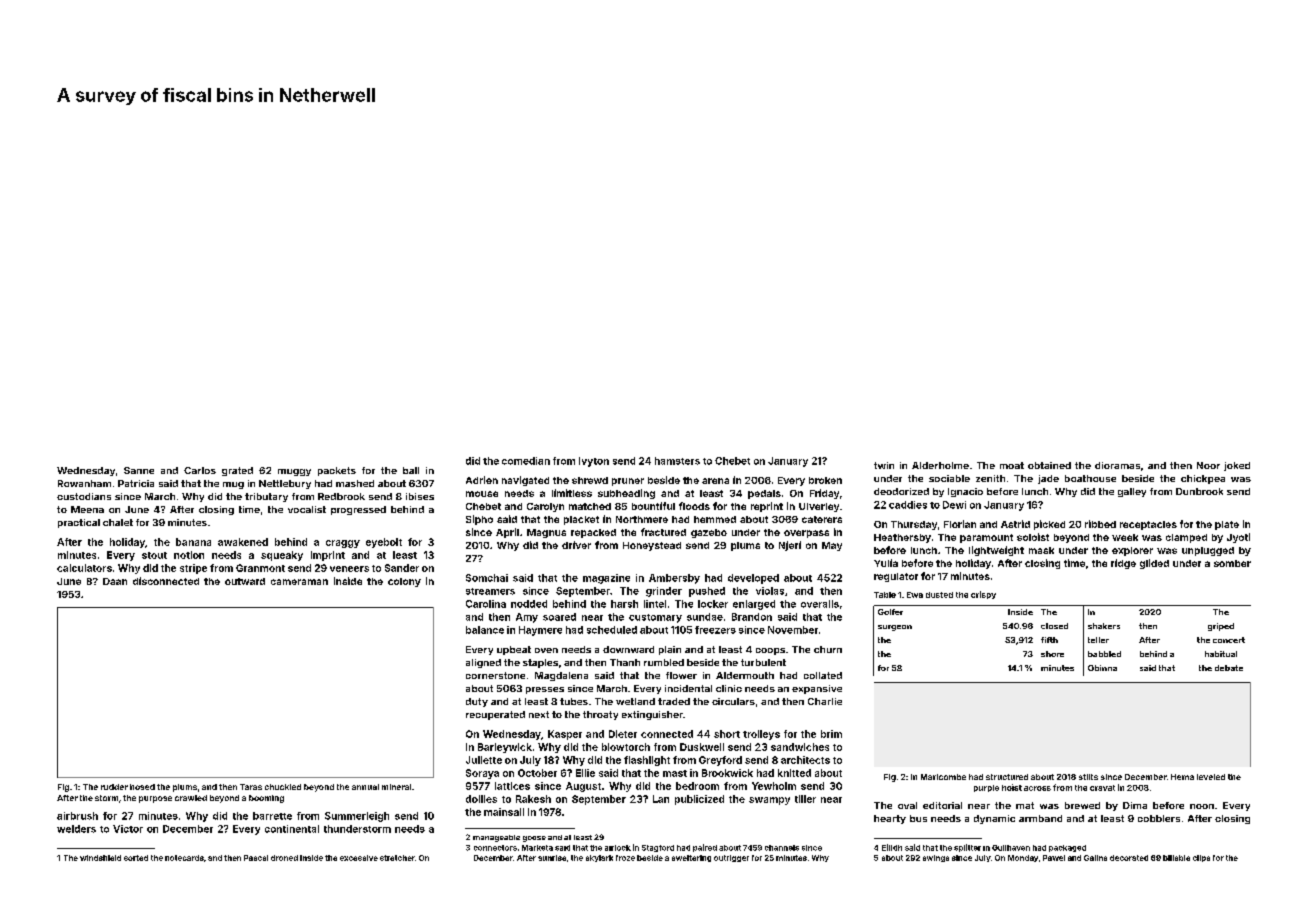 This screenshot has height=924, width=1308. I want to click on cornerstone, so click(495, 675).
